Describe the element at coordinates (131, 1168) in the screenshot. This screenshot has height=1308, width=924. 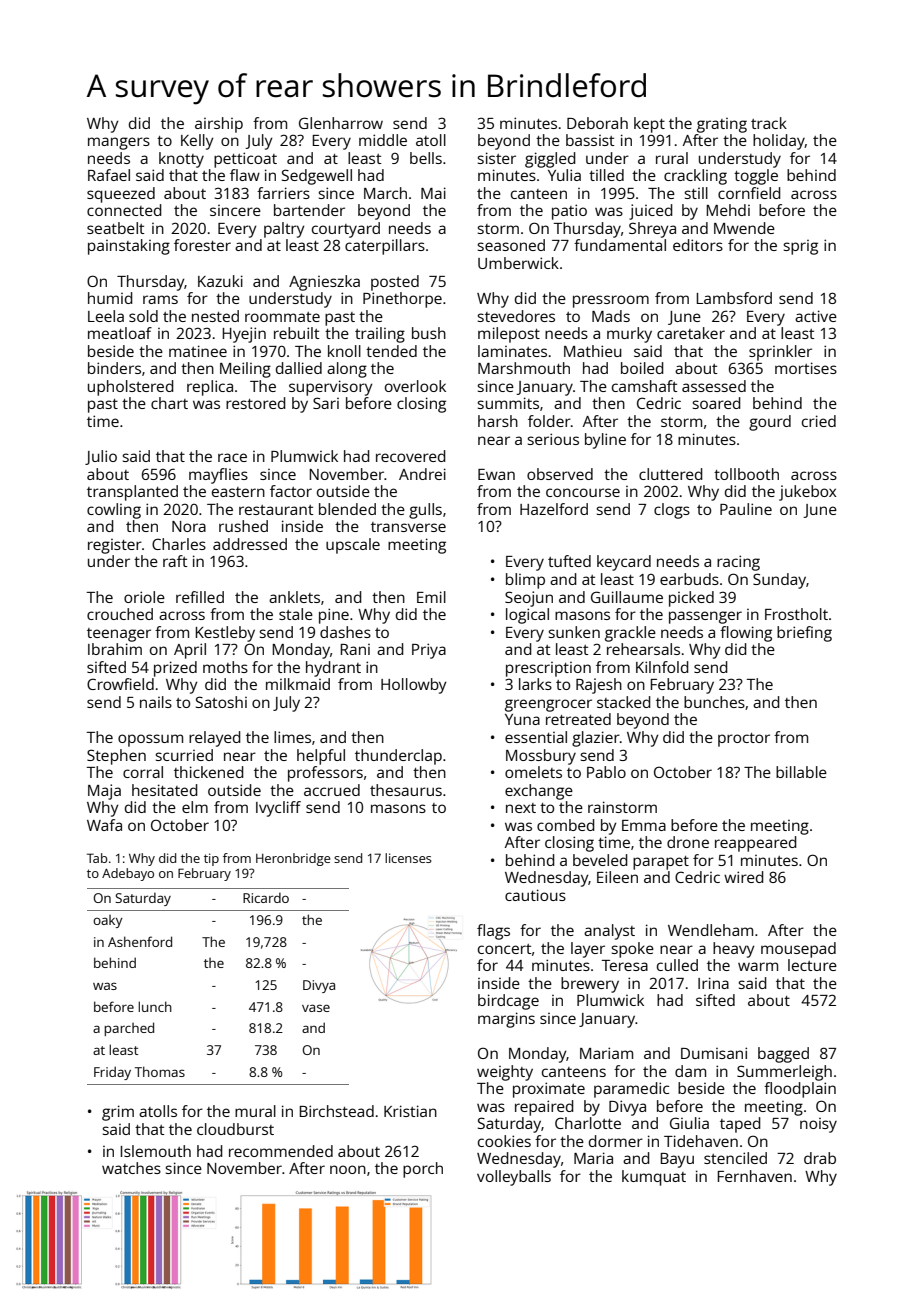
I see `watches` at that location.
